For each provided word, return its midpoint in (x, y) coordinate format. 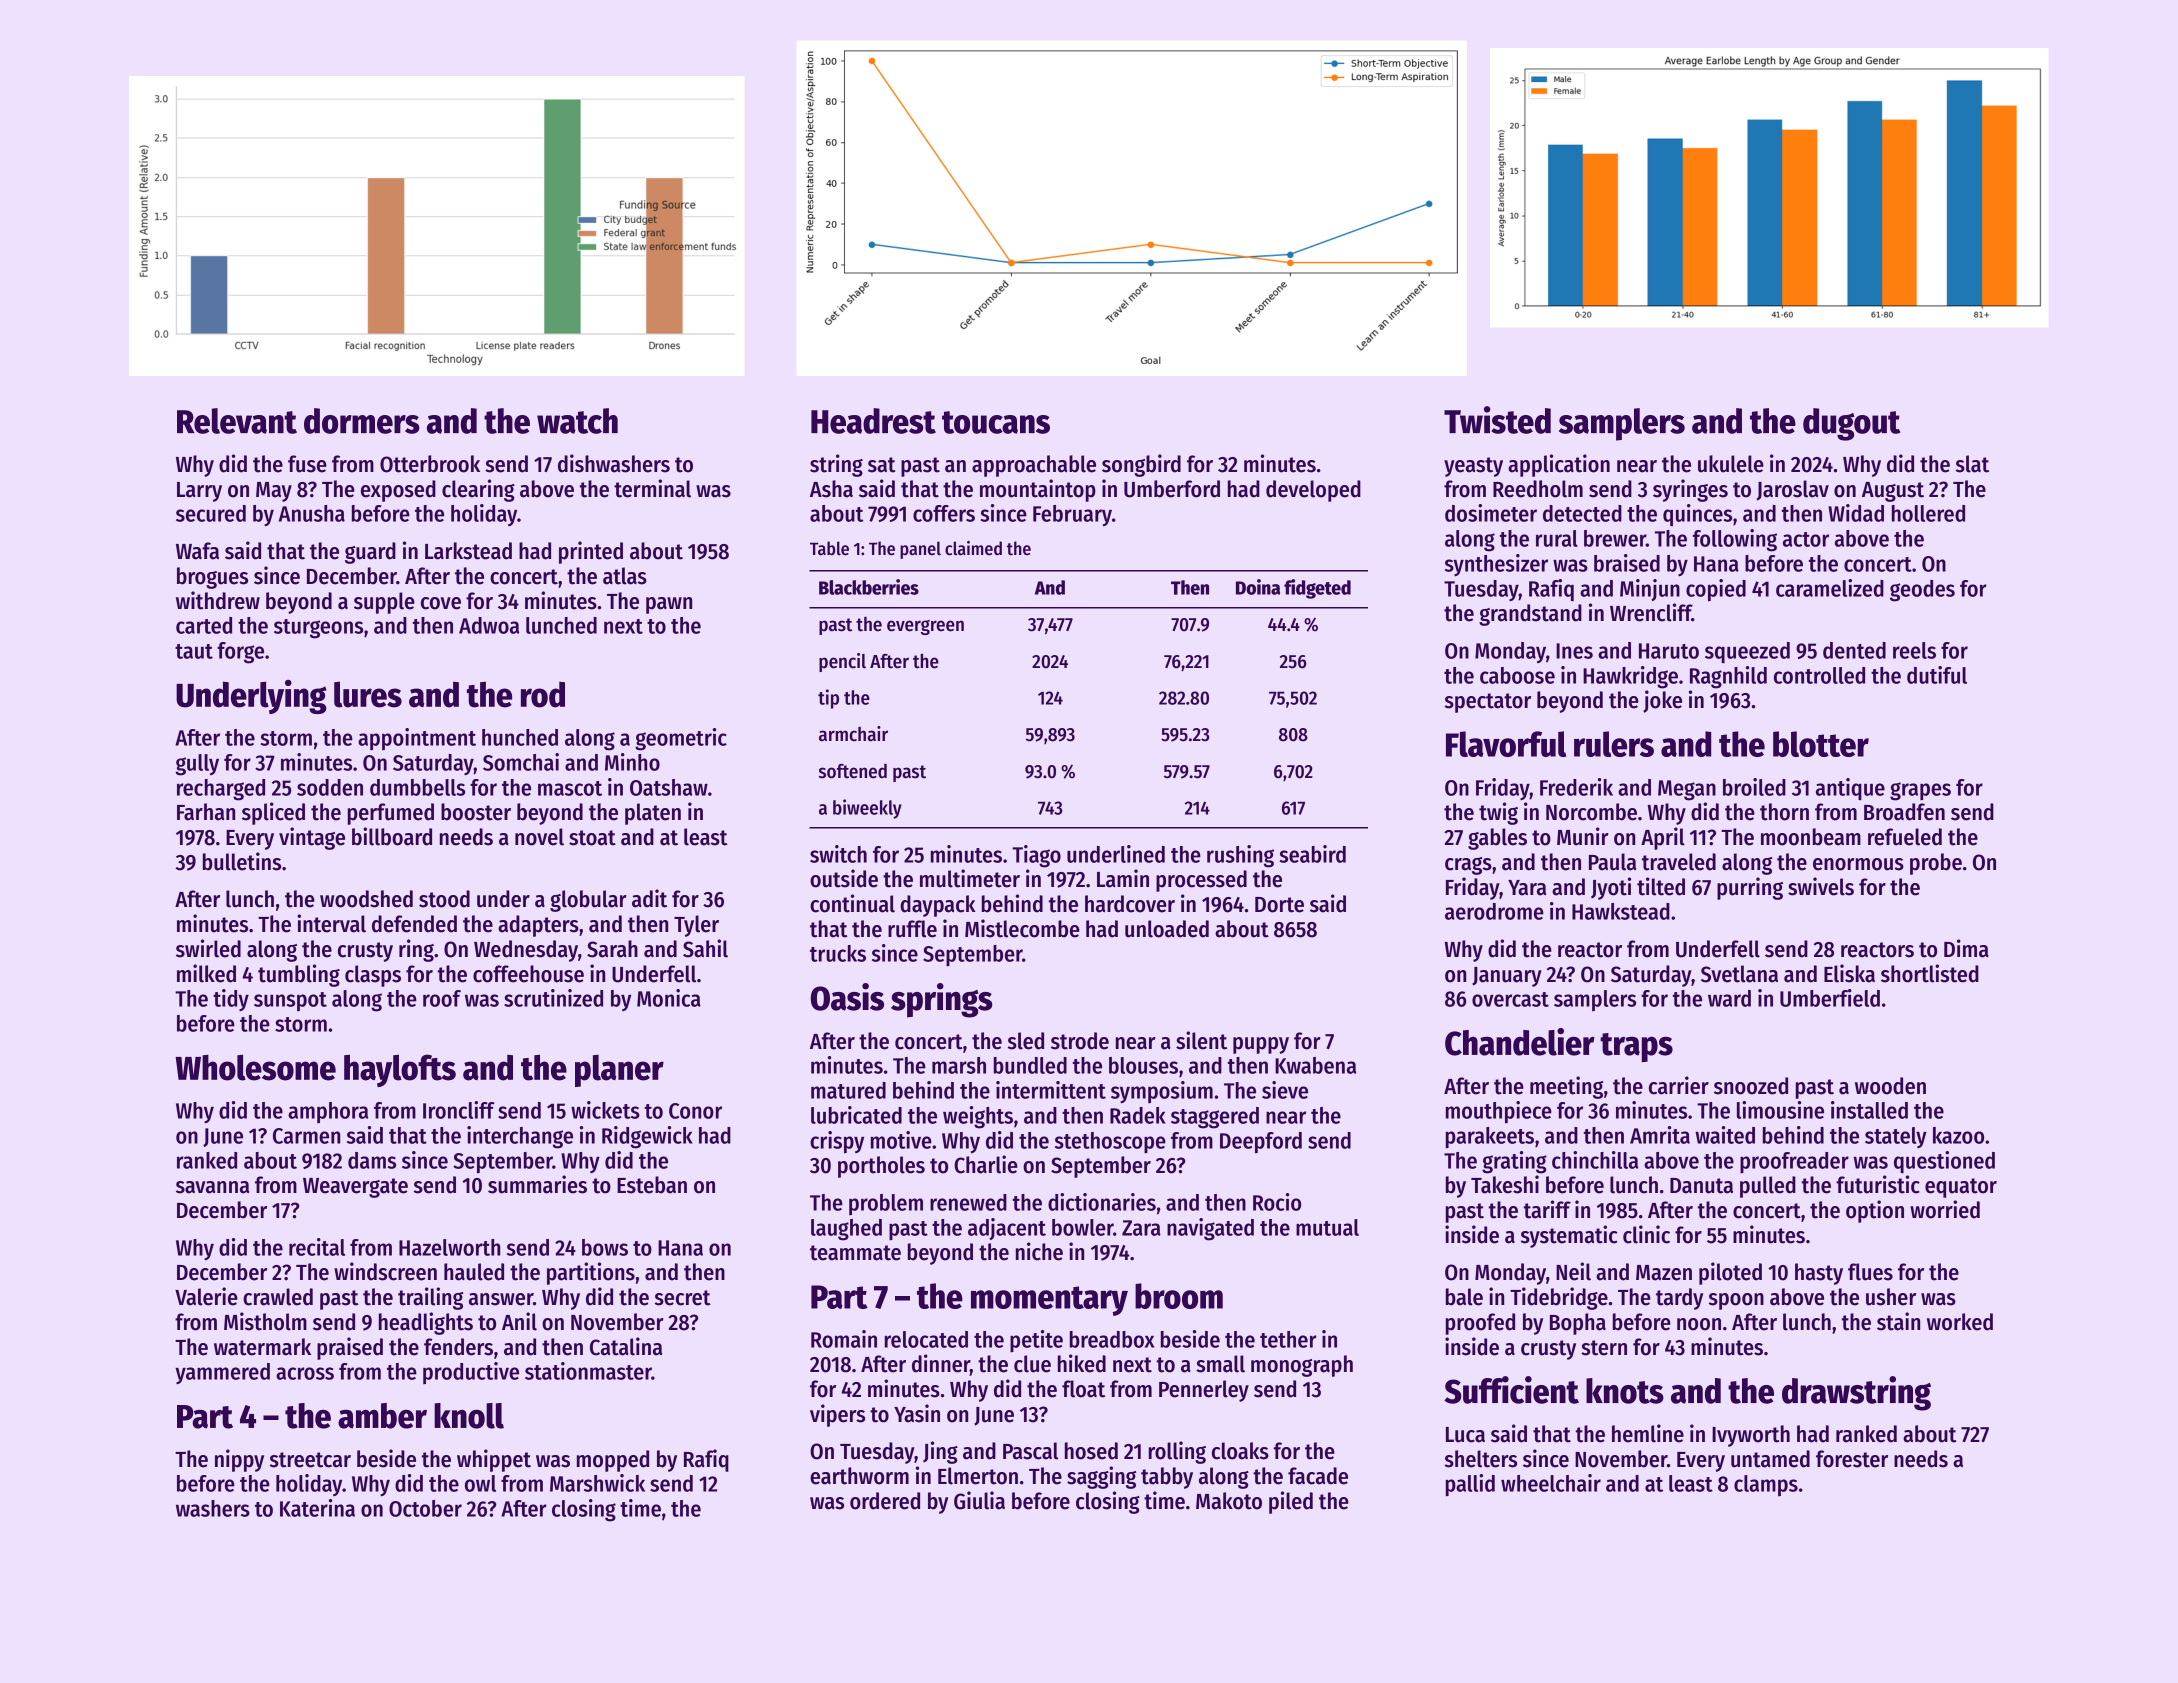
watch (577, 421)
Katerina (317, 1508)
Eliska (1849, 973)
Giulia (979, 1500)
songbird (1141, 465)
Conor (695, 1111)
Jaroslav (1792, 490)
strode (1080, 1041)
